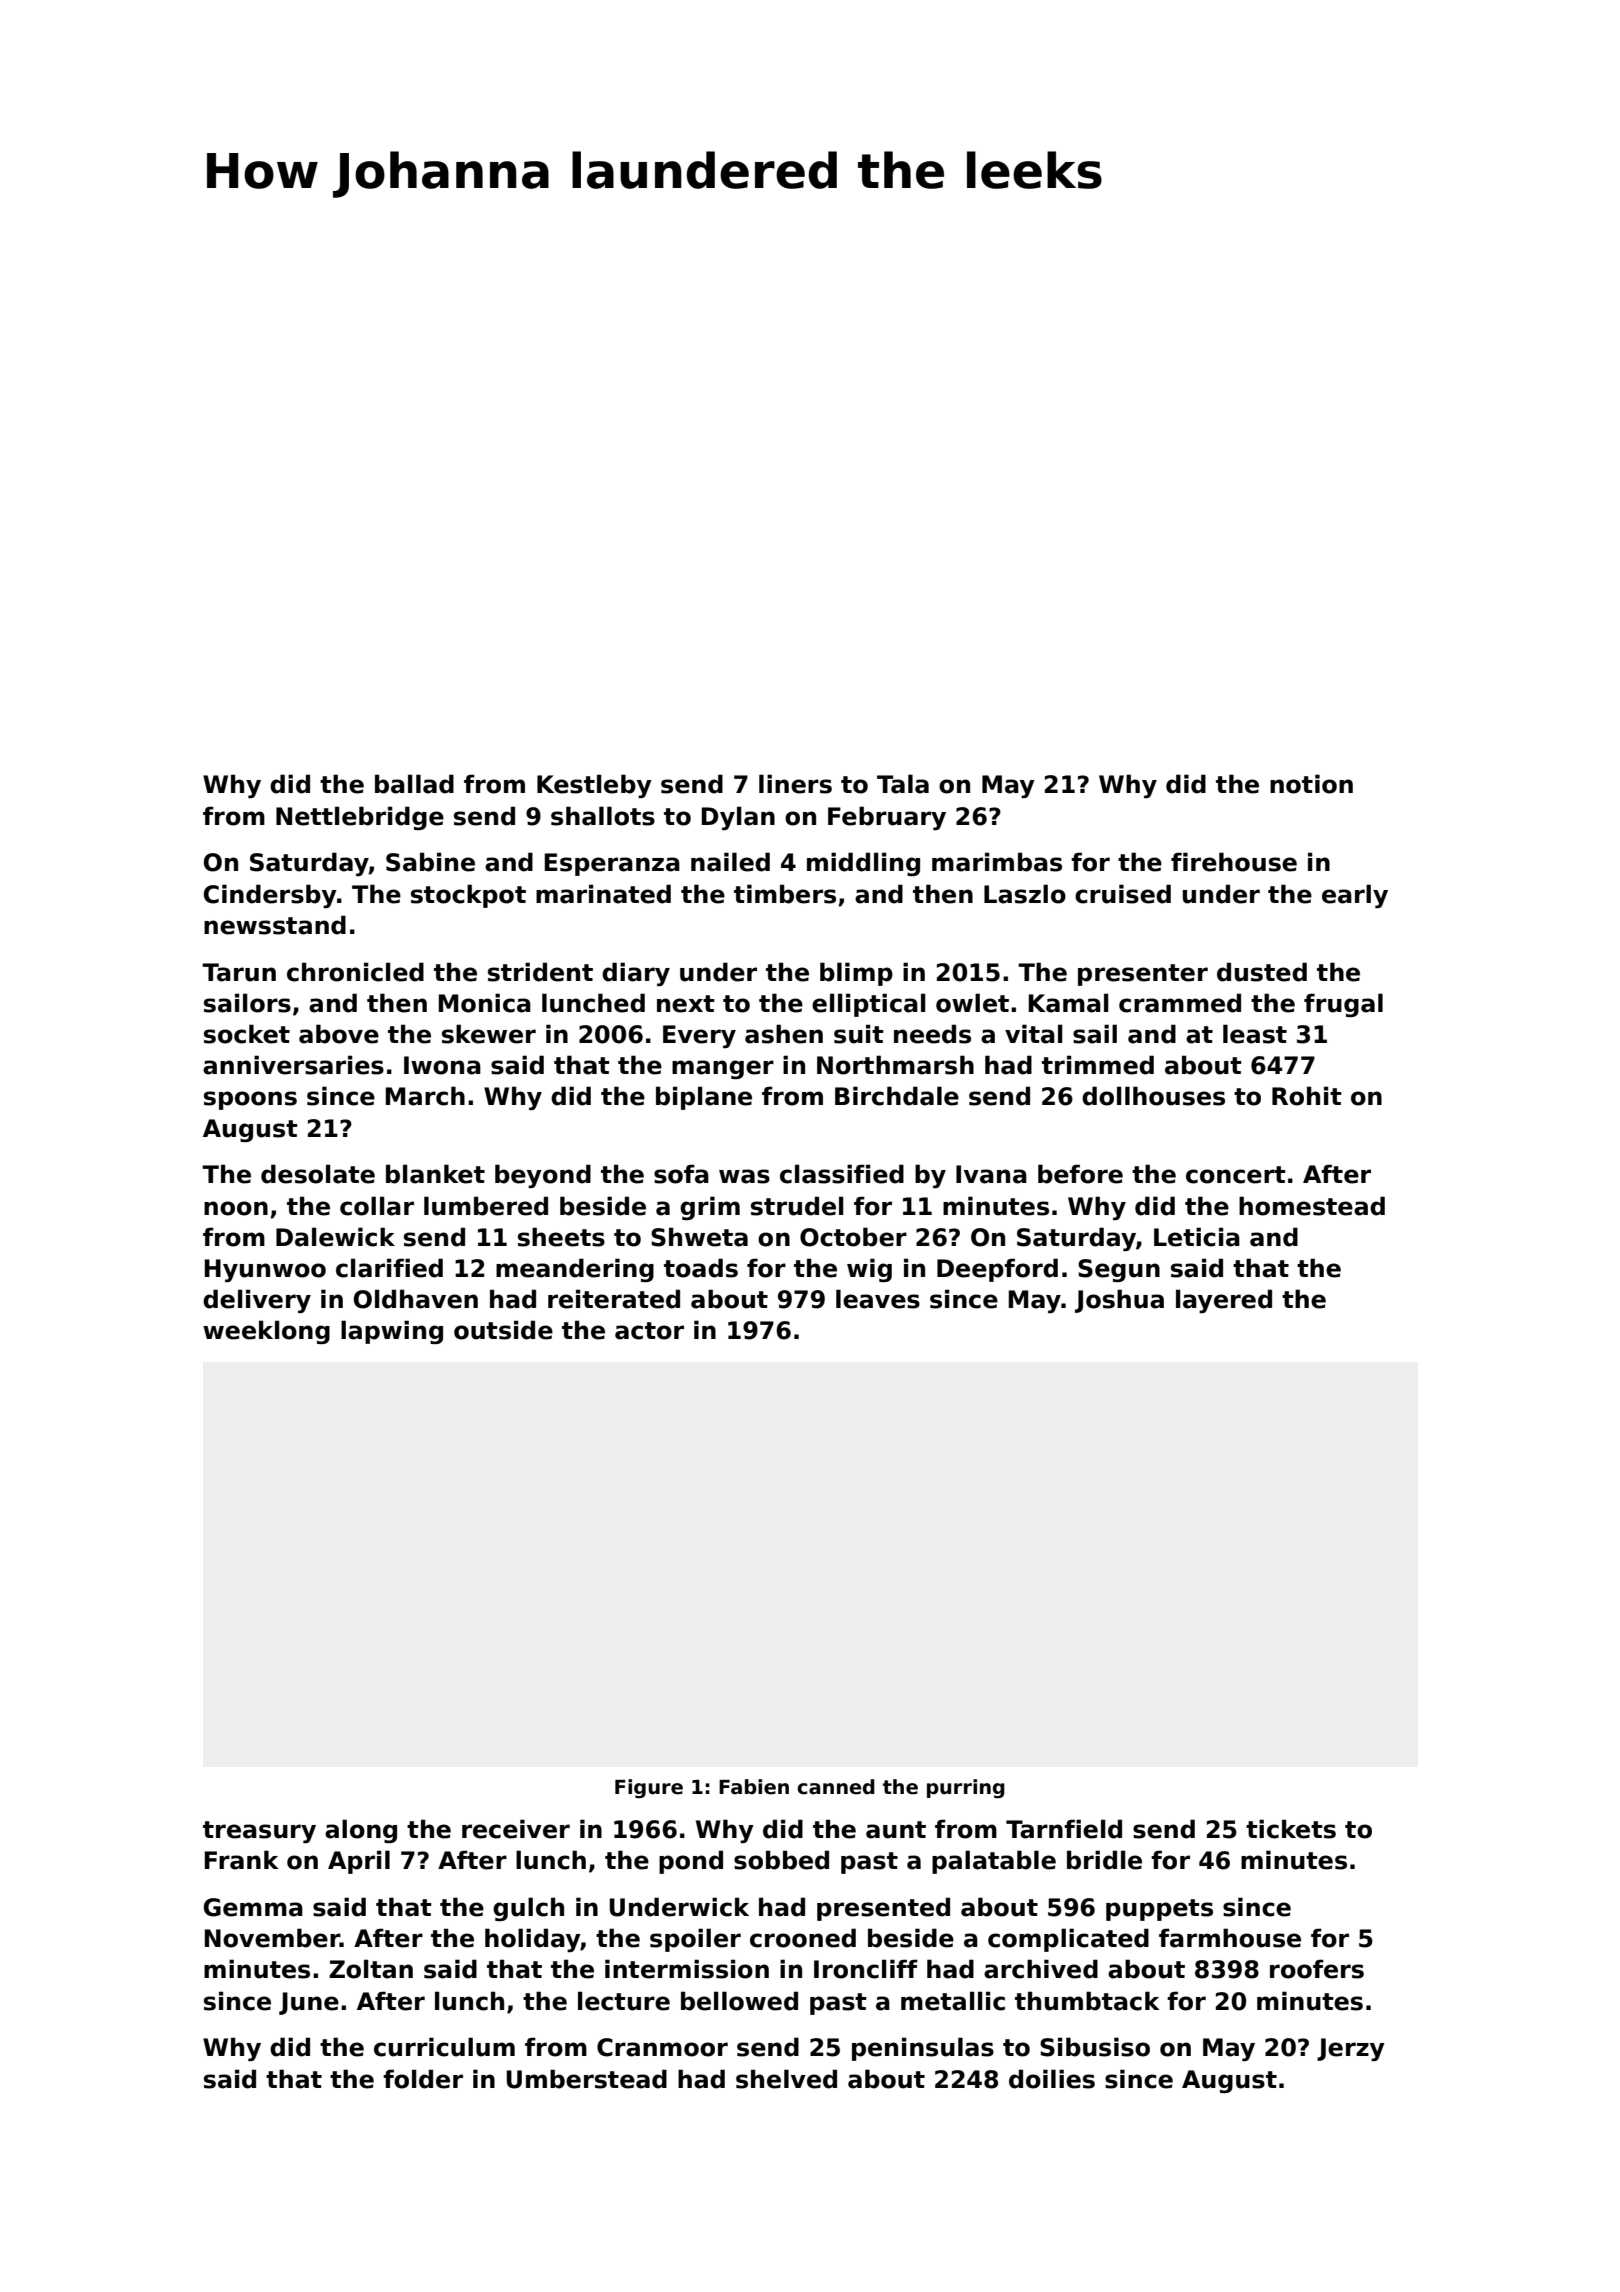  Describe the element at coordinates (1291, 1829) in the image. I see `tickets` at that location.
